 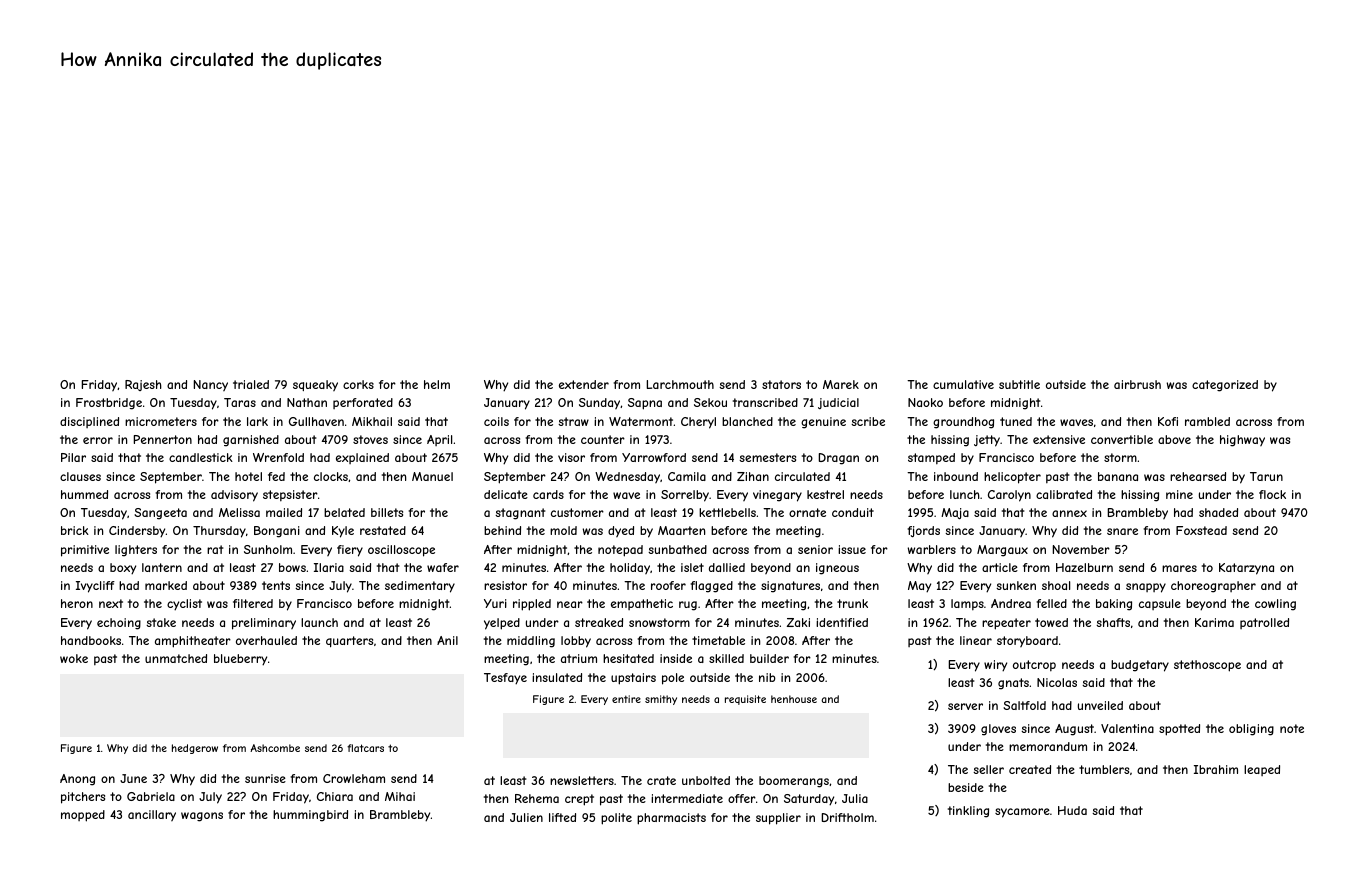 What do you see at coordinates (718, 640) in the screenshot?
I see `timetable` at bounding box center [718, 640].
